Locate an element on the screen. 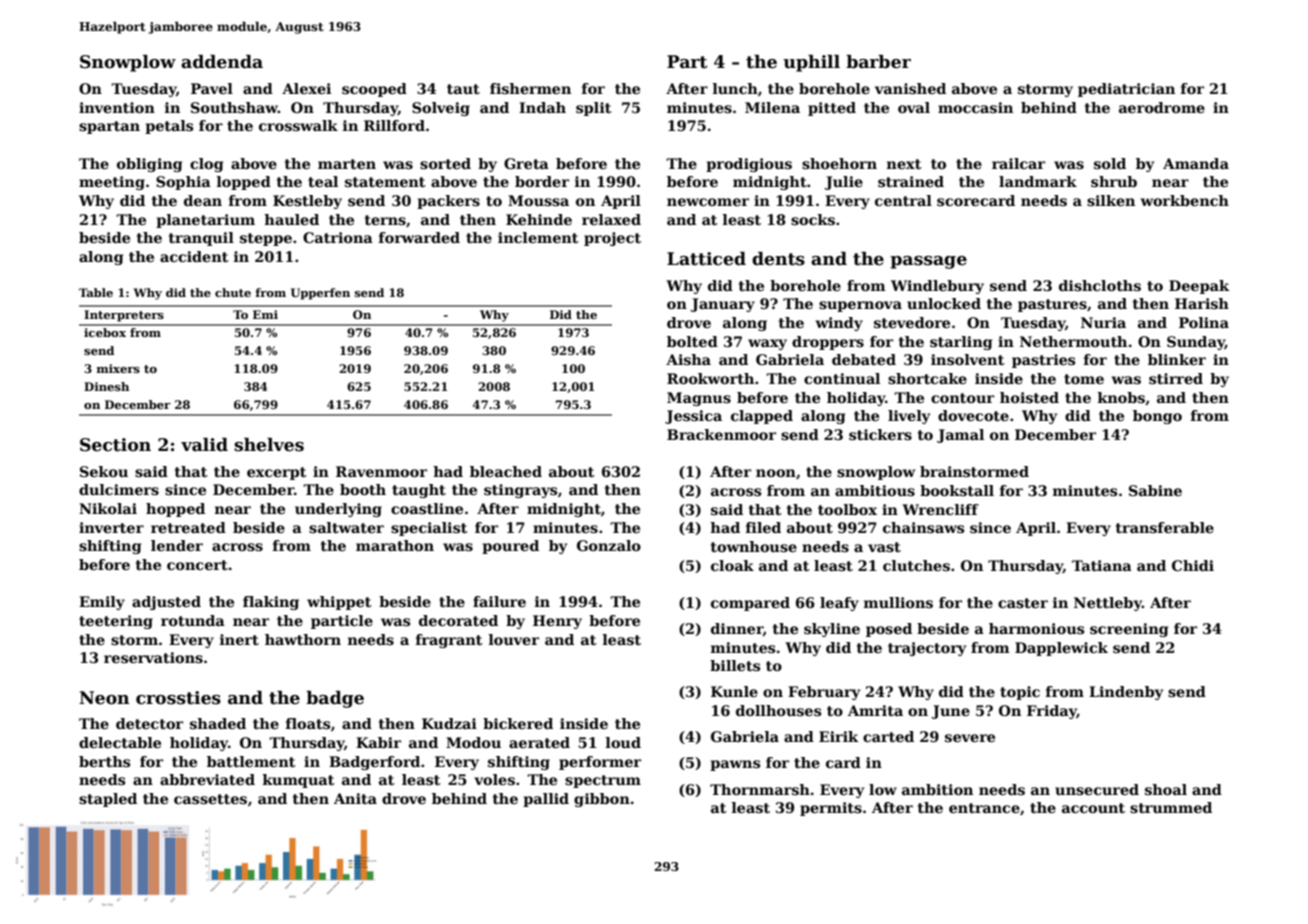 This screenshot has width=1308, height=924. concert is located at coordinates (197, 565).
